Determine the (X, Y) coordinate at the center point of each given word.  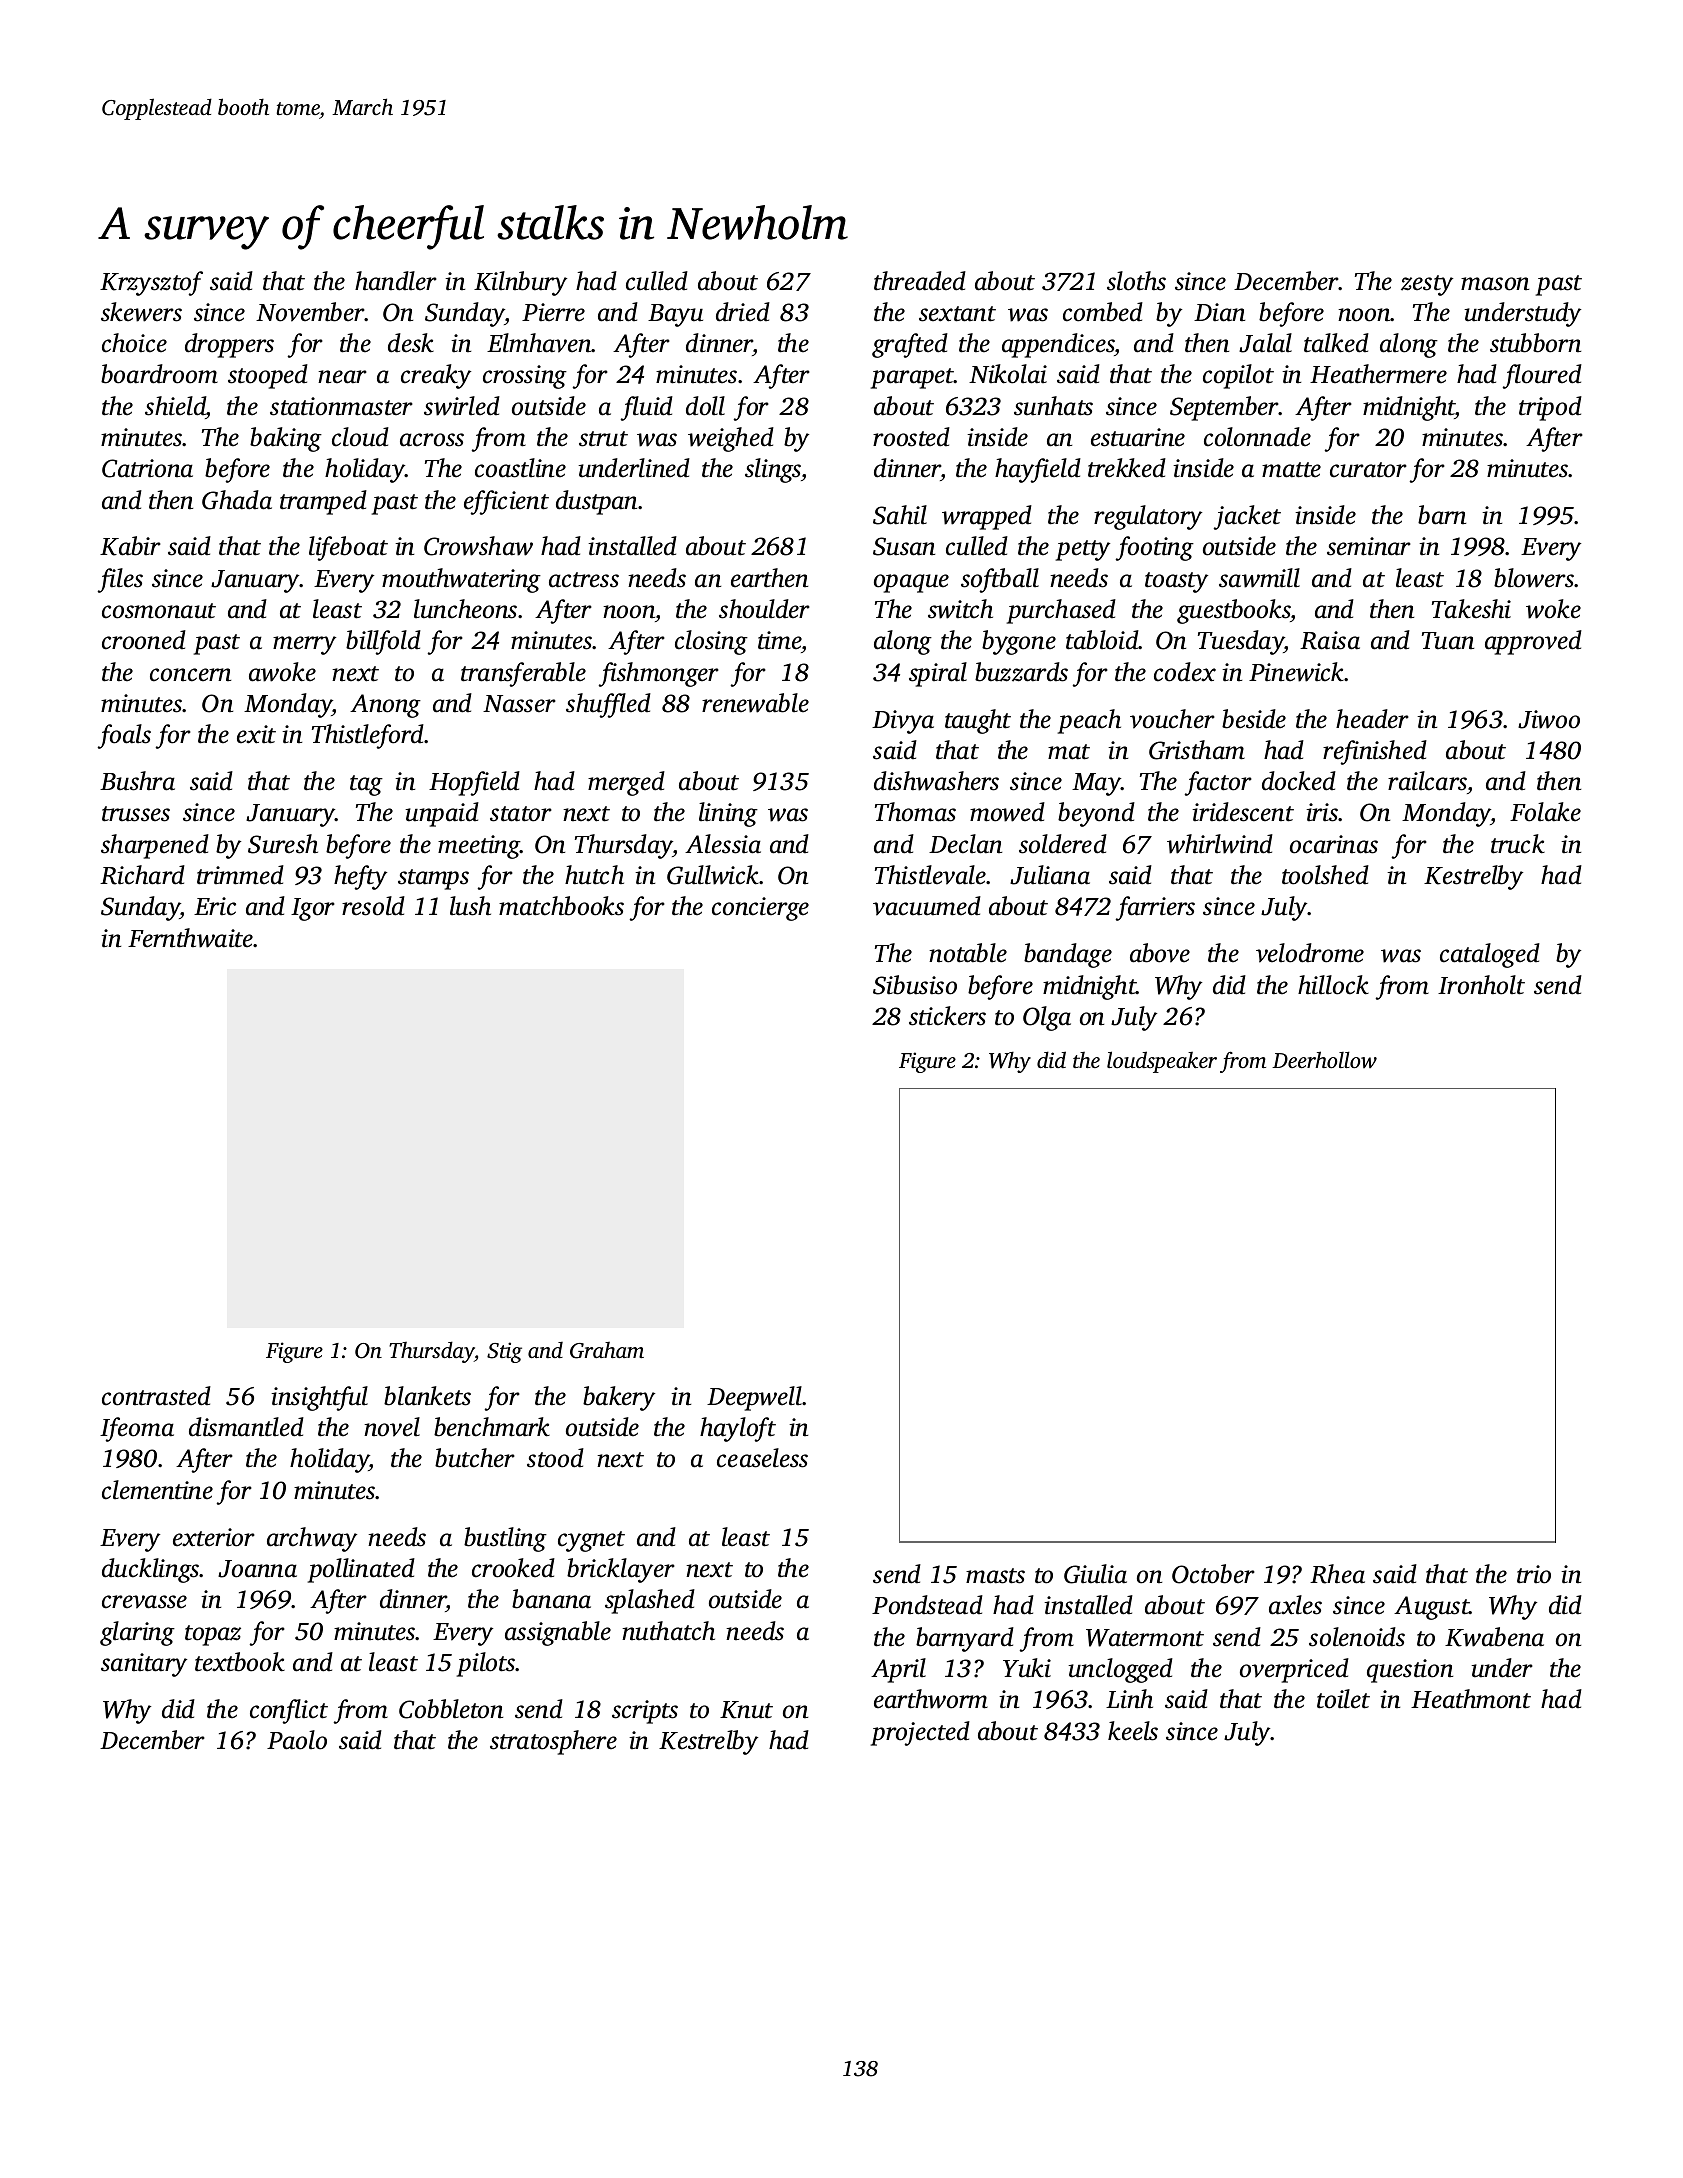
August (1432, 1608)
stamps (433, 879)
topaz (213, 1635)
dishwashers (936, 781)
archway (312, 1539)
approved (1533, 642)
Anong (385, 706)
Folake (1545, 812)
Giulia (1095, 1574)
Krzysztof (151, 283)
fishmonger (659, 674)
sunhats (1053, 406)
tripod (1550, 408)
